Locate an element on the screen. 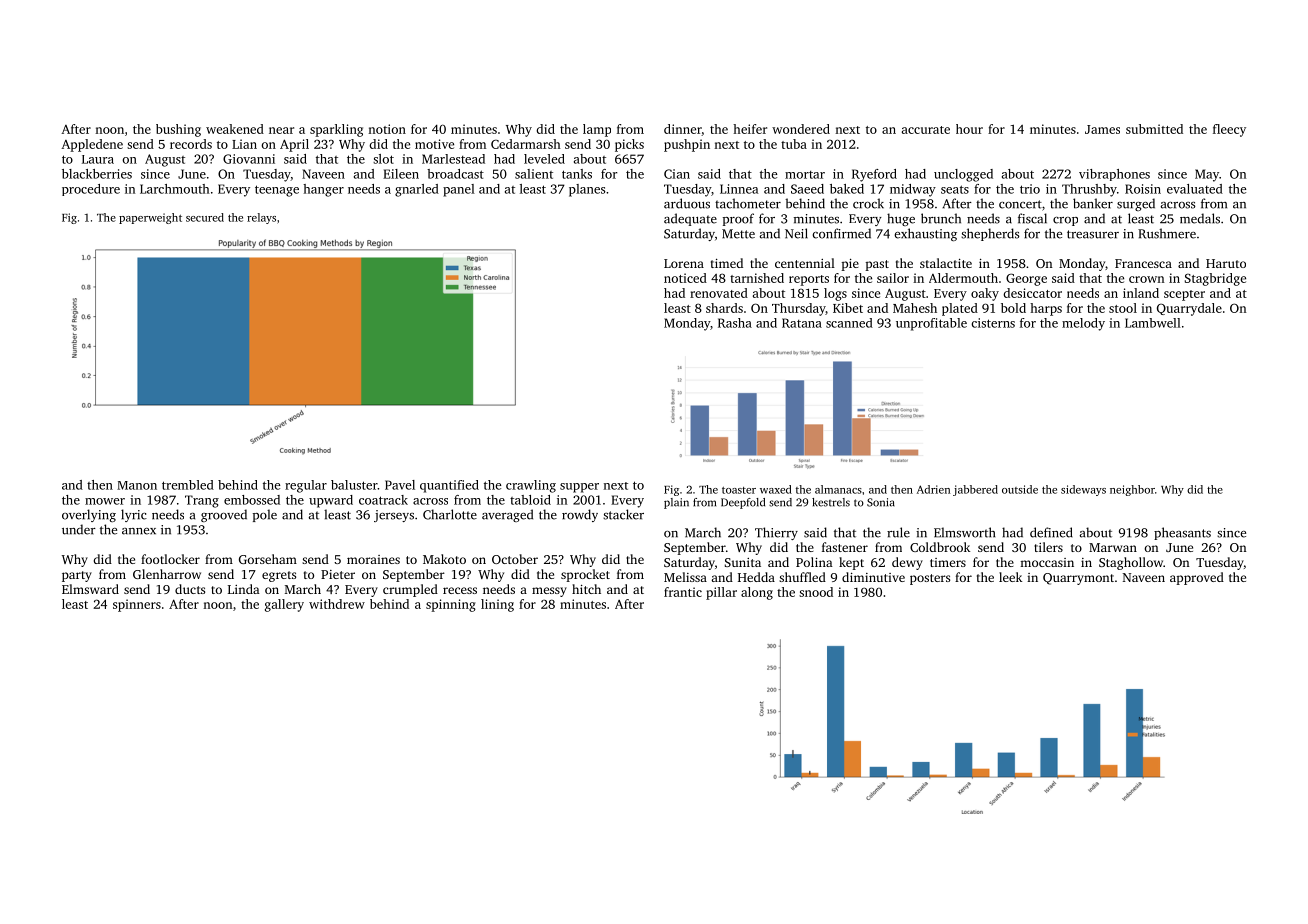  trembled is located at coordinates (188, 485).
